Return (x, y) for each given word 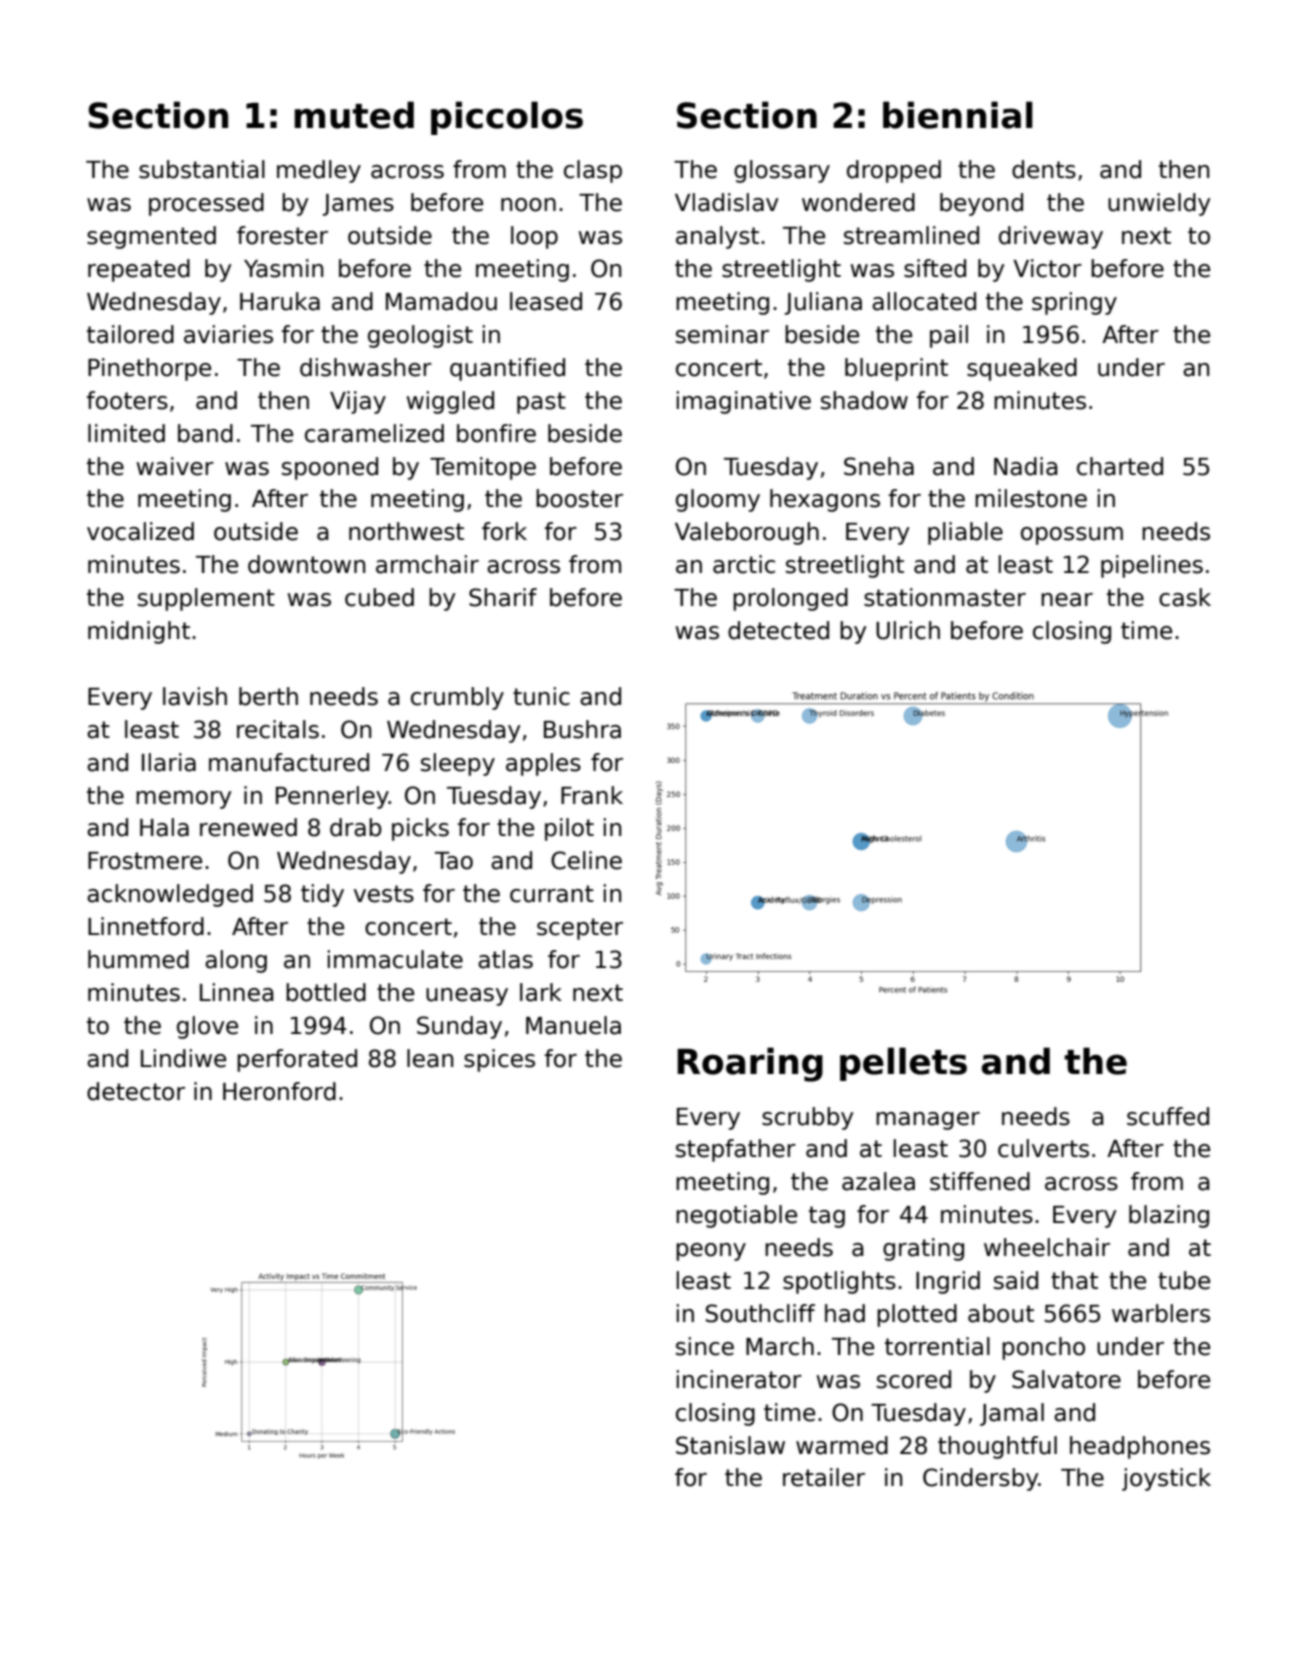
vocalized (140, 531)
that (1074, 1280)
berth (268, 696)
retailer (824, 1477)
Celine (586, 860)
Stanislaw (730, 1445)
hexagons (825, 500)
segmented (151, 237)
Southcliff (760, 1313)
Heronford (279, 1091)
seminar (722, 334)
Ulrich (908, 630)
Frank (592, 795)
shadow (864, 400)
